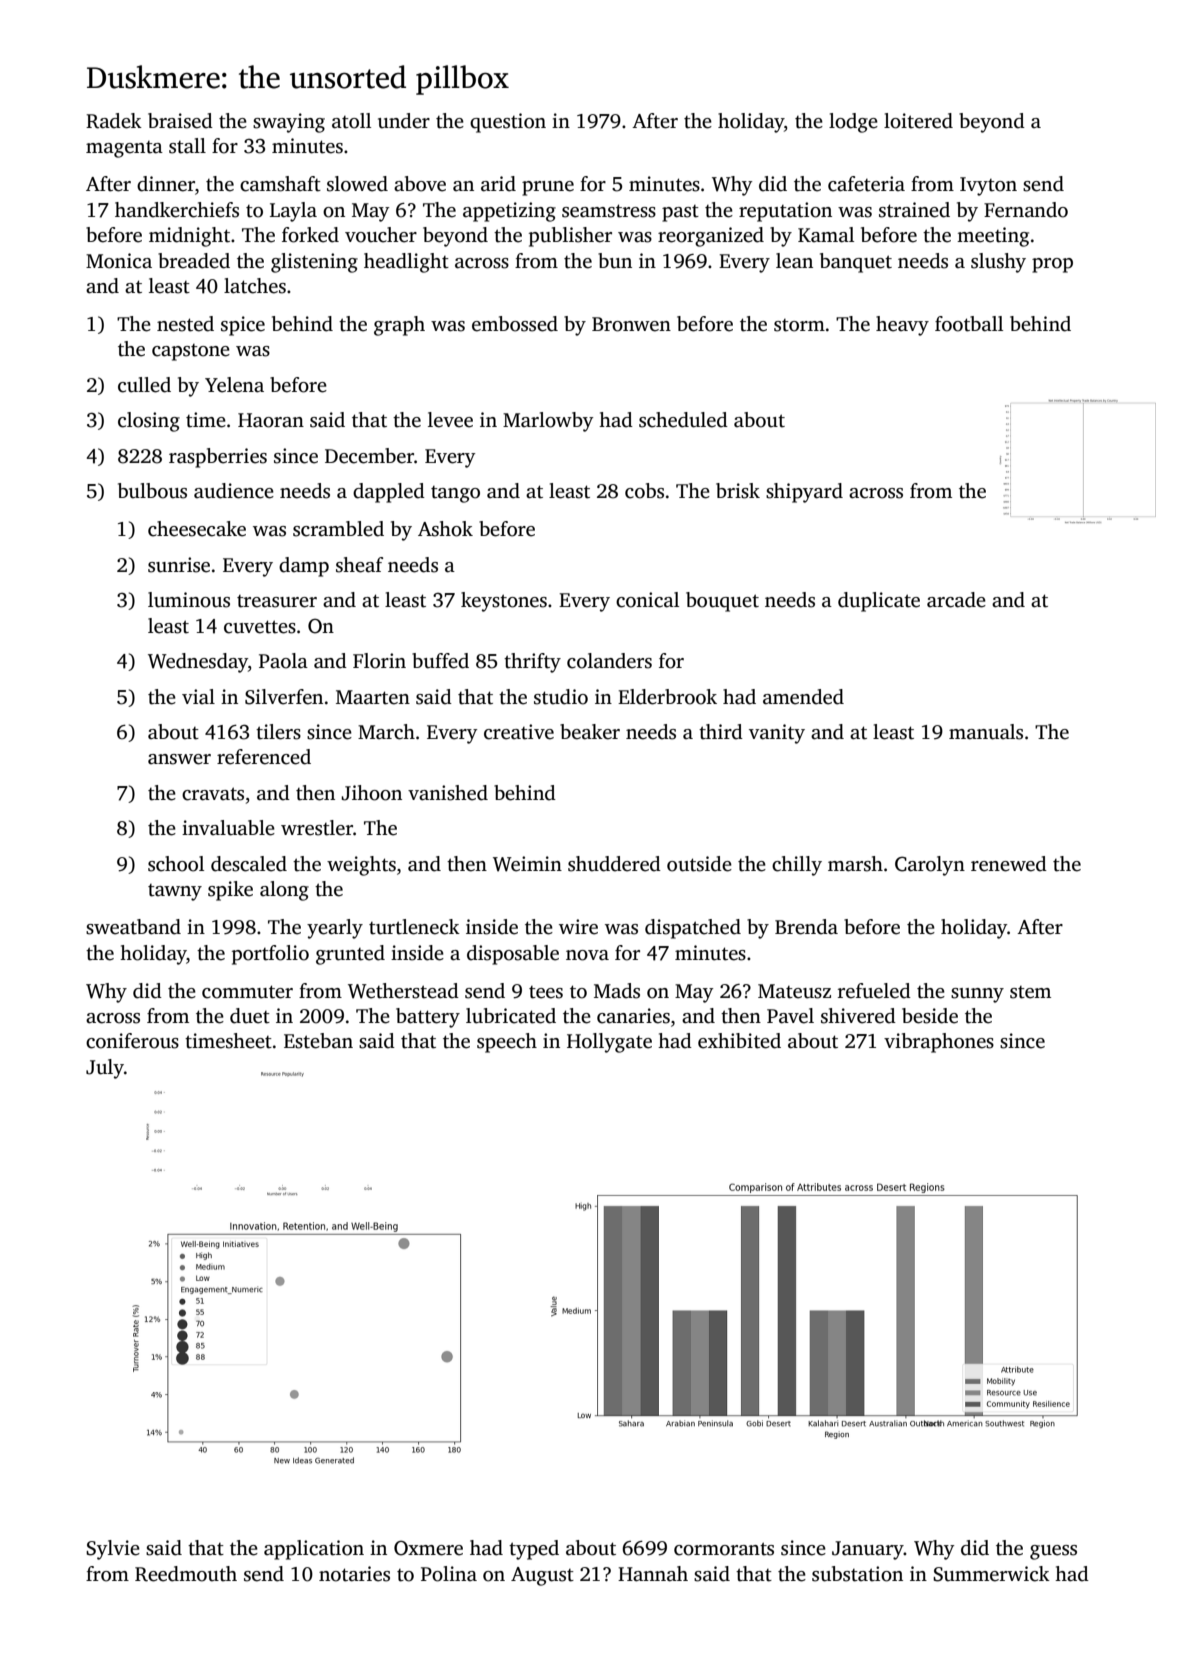  I want to click on storm, so click(799, 325).
